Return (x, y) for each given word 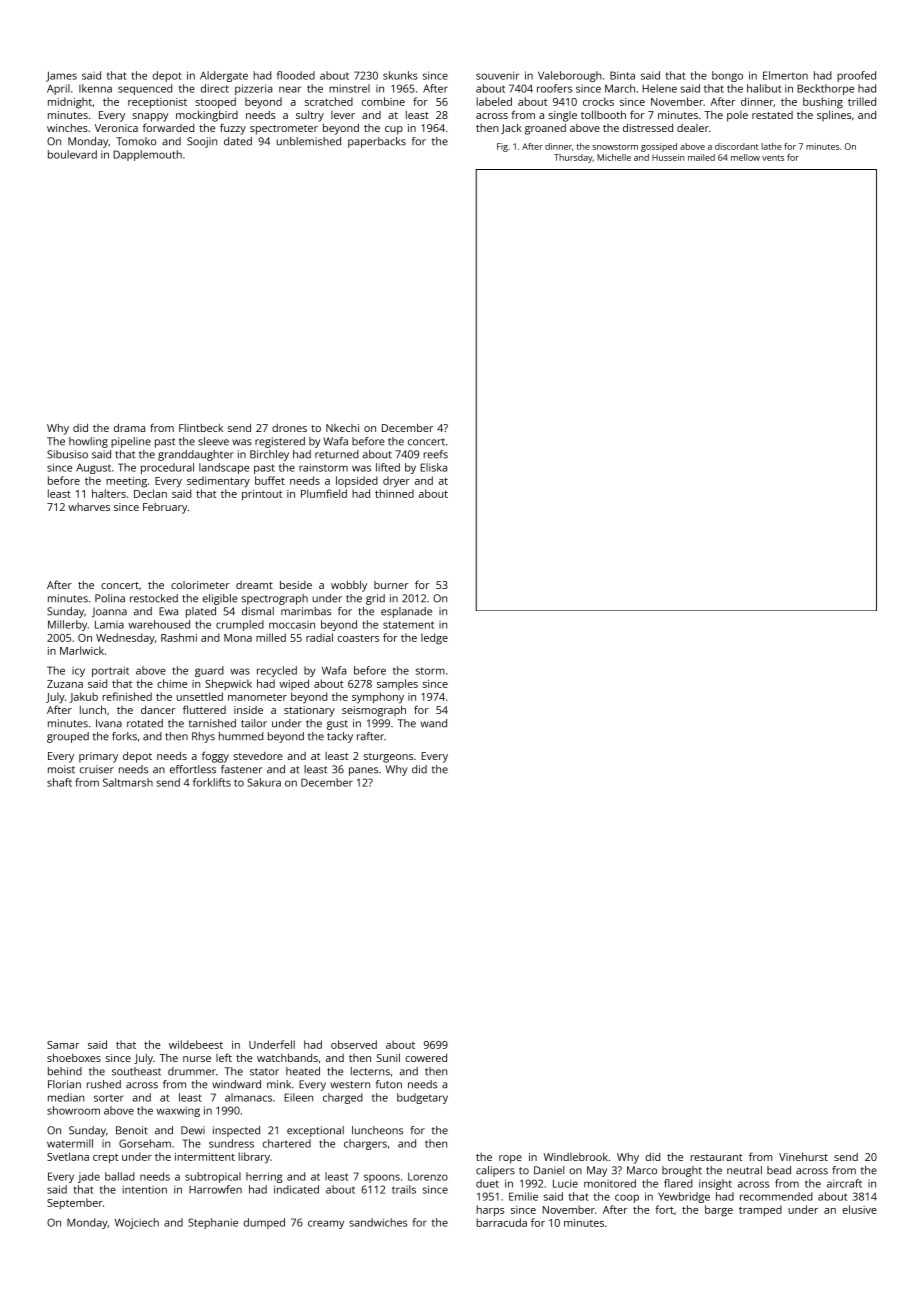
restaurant (717, 1157)
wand (433, 723)
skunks (400, 75)
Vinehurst (803, 1156)
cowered (426, 1057)
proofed (856, 76)
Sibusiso (67, 454)
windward (236, 1084)
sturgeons (388, 758)
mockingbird (207, 116)
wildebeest (196, 1044)
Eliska (433, 467)
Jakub (83, 697)
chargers (365, 1144)
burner (391, 585)
